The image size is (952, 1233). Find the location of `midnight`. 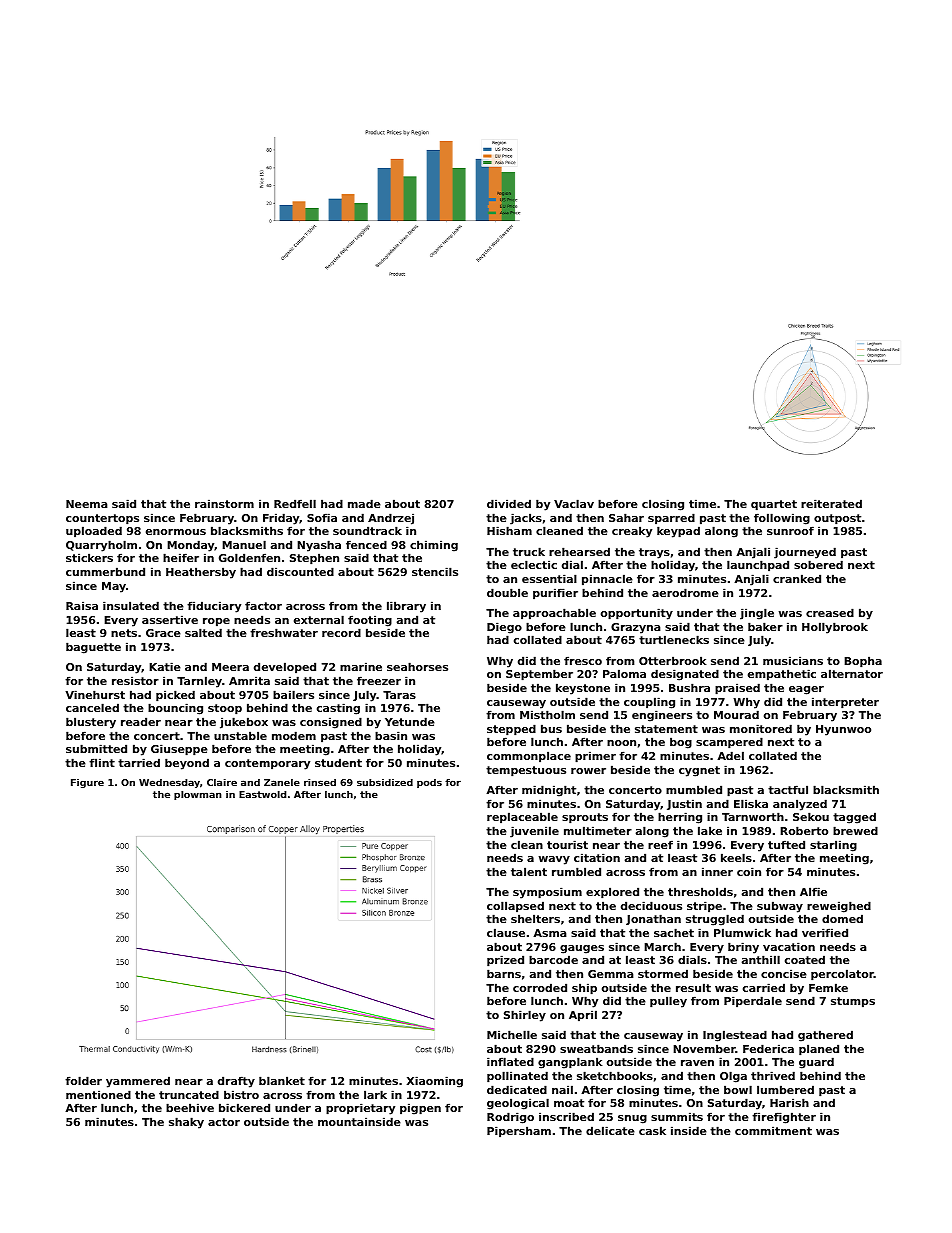

midnight is located at coordinates (549, 791).
